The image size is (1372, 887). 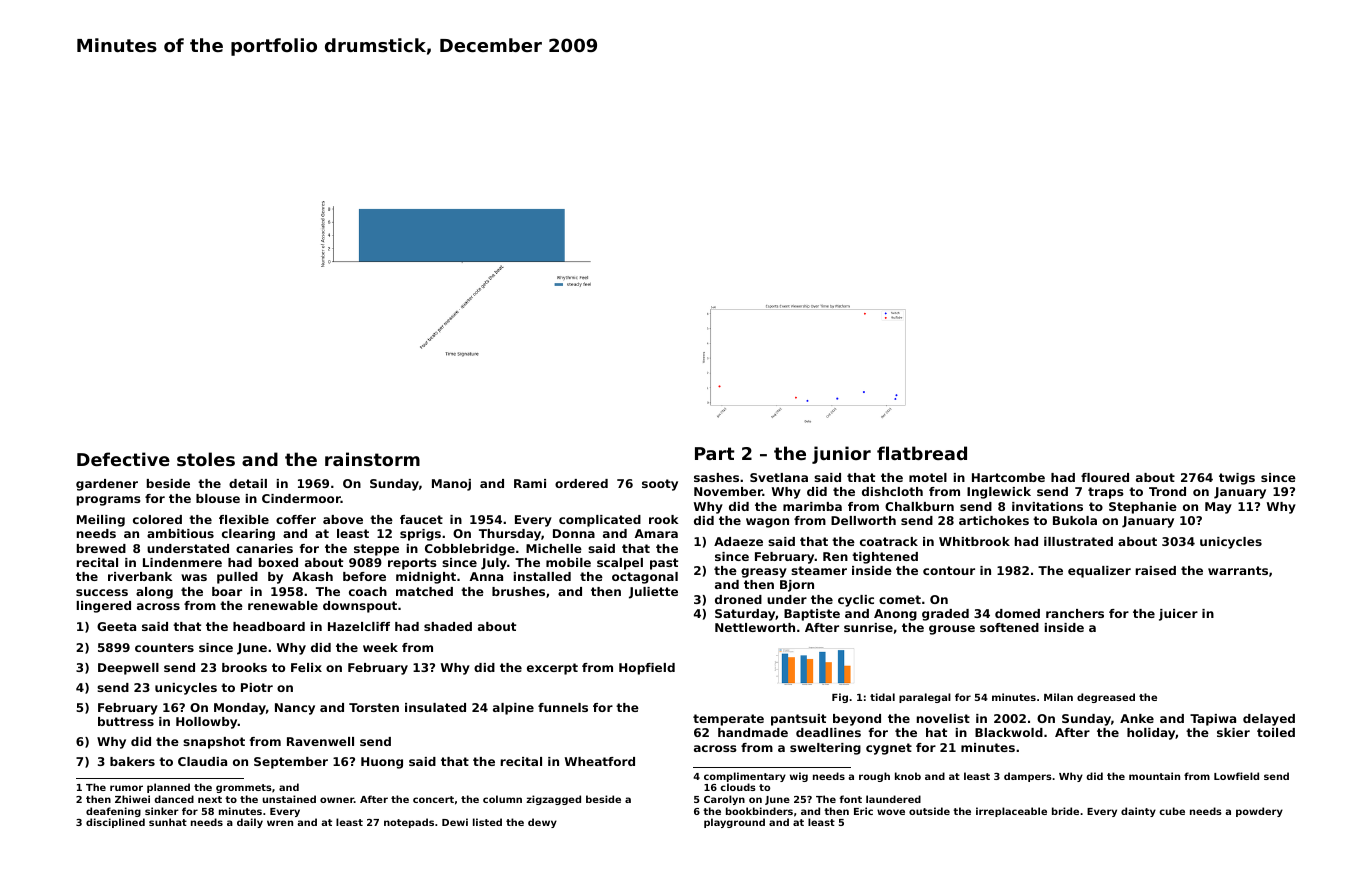 What do you see at coordinates (518, 591) in the screenshot?
I see `brushes` at bounding box center [518, 591].
